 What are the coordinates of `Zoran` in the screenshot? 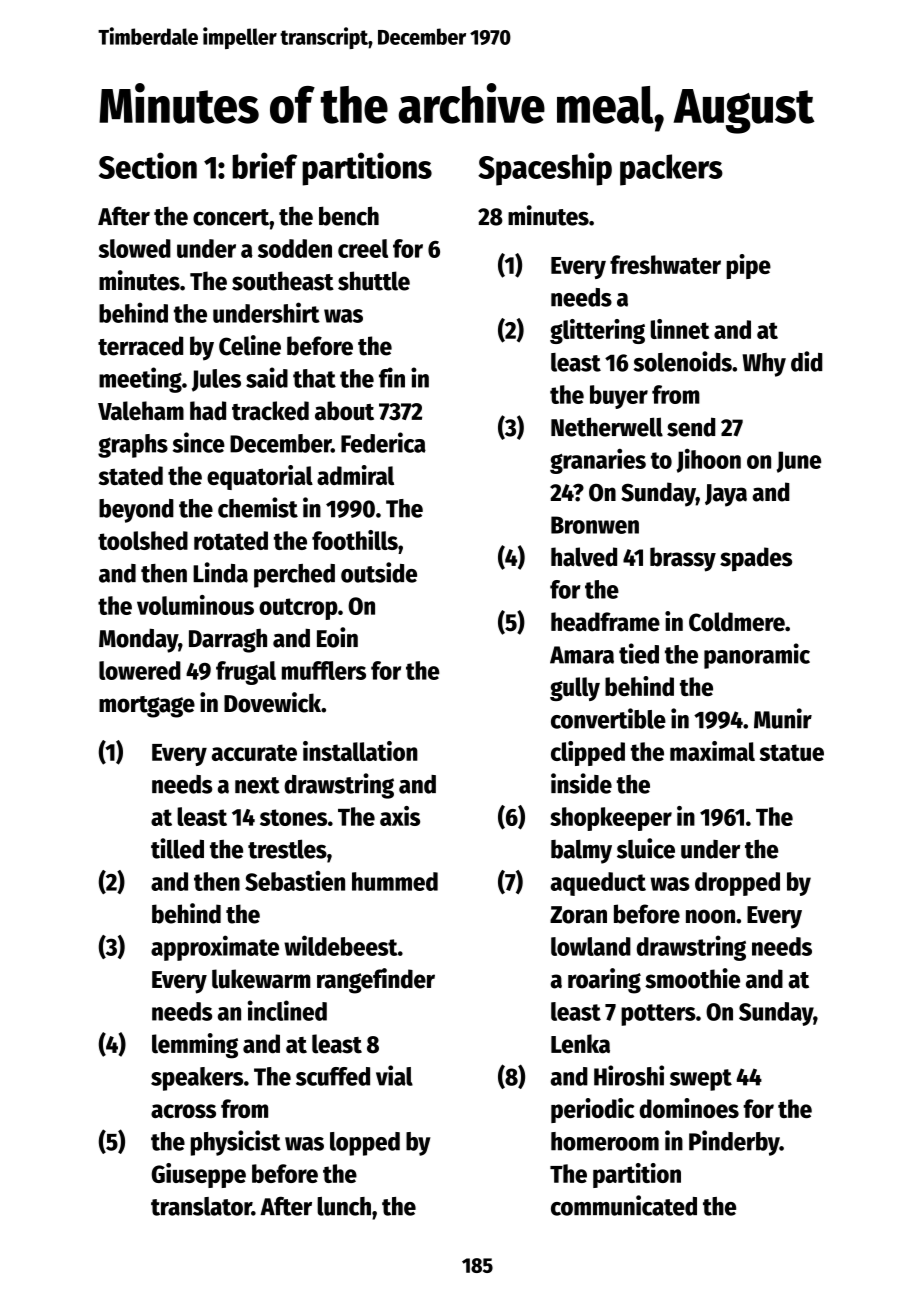 It's located at (578, 915).
